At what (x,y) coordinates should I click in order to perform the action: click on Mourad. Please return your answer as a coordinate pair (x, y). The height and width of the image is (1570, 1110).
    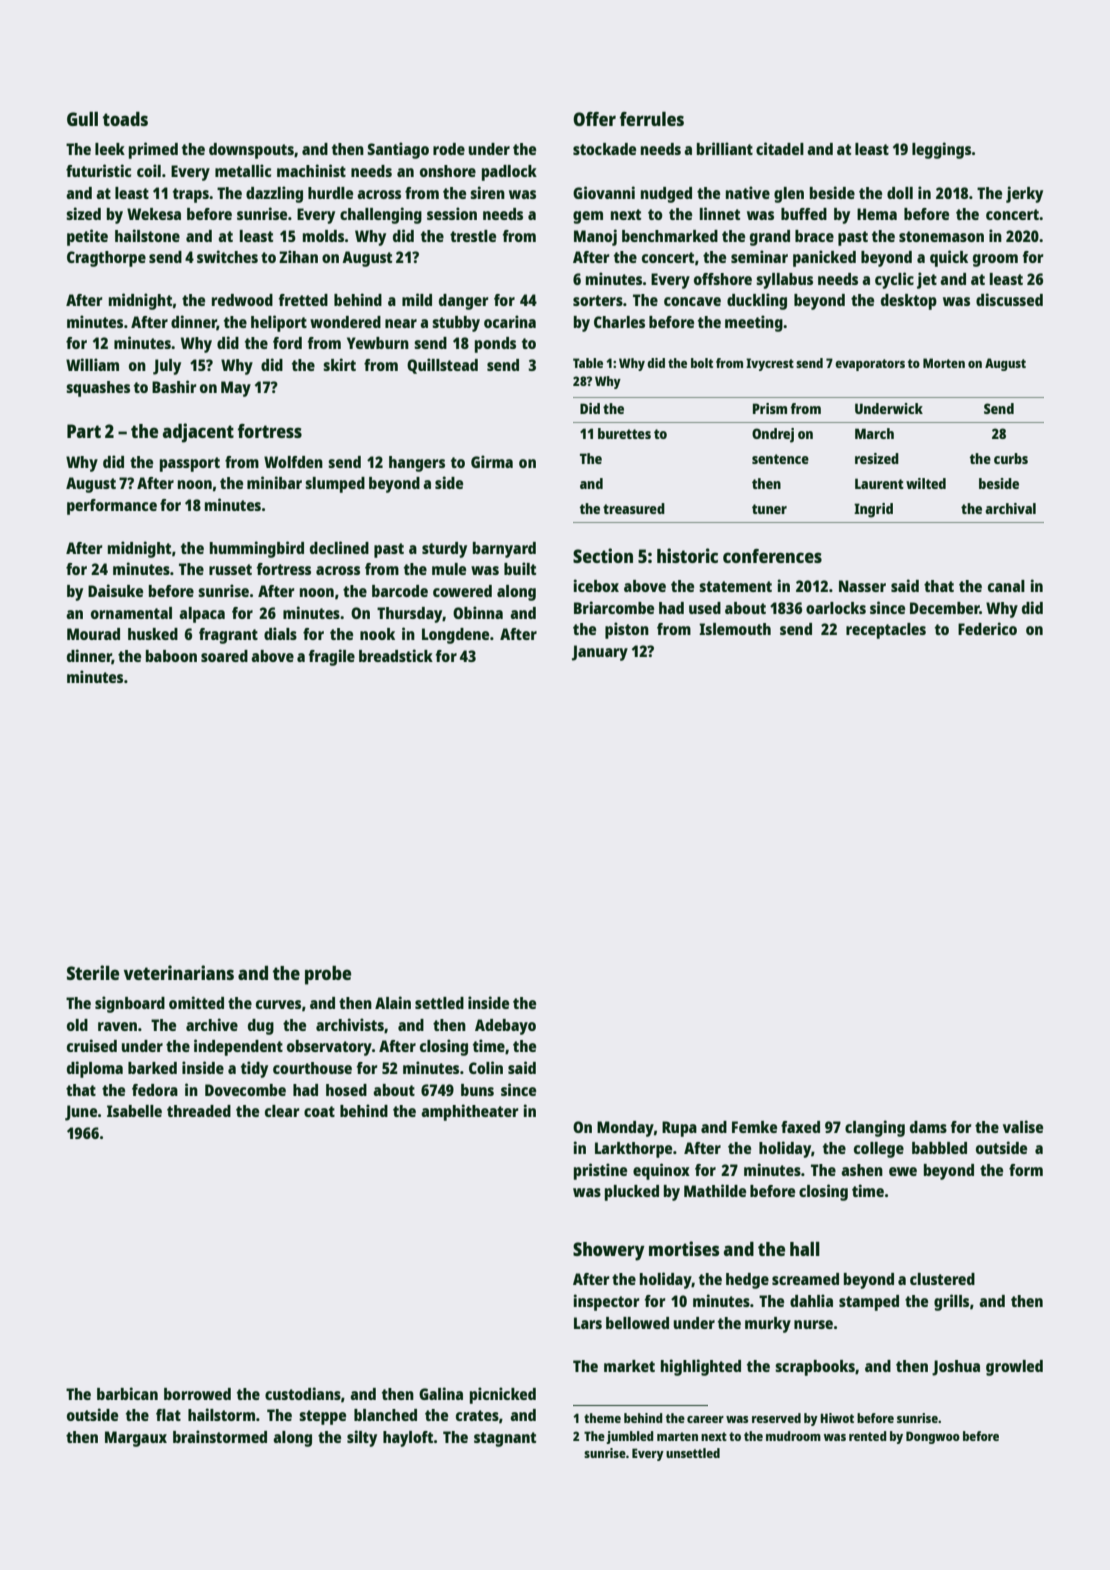
    Looking at the image, I should click on (93, 634).
